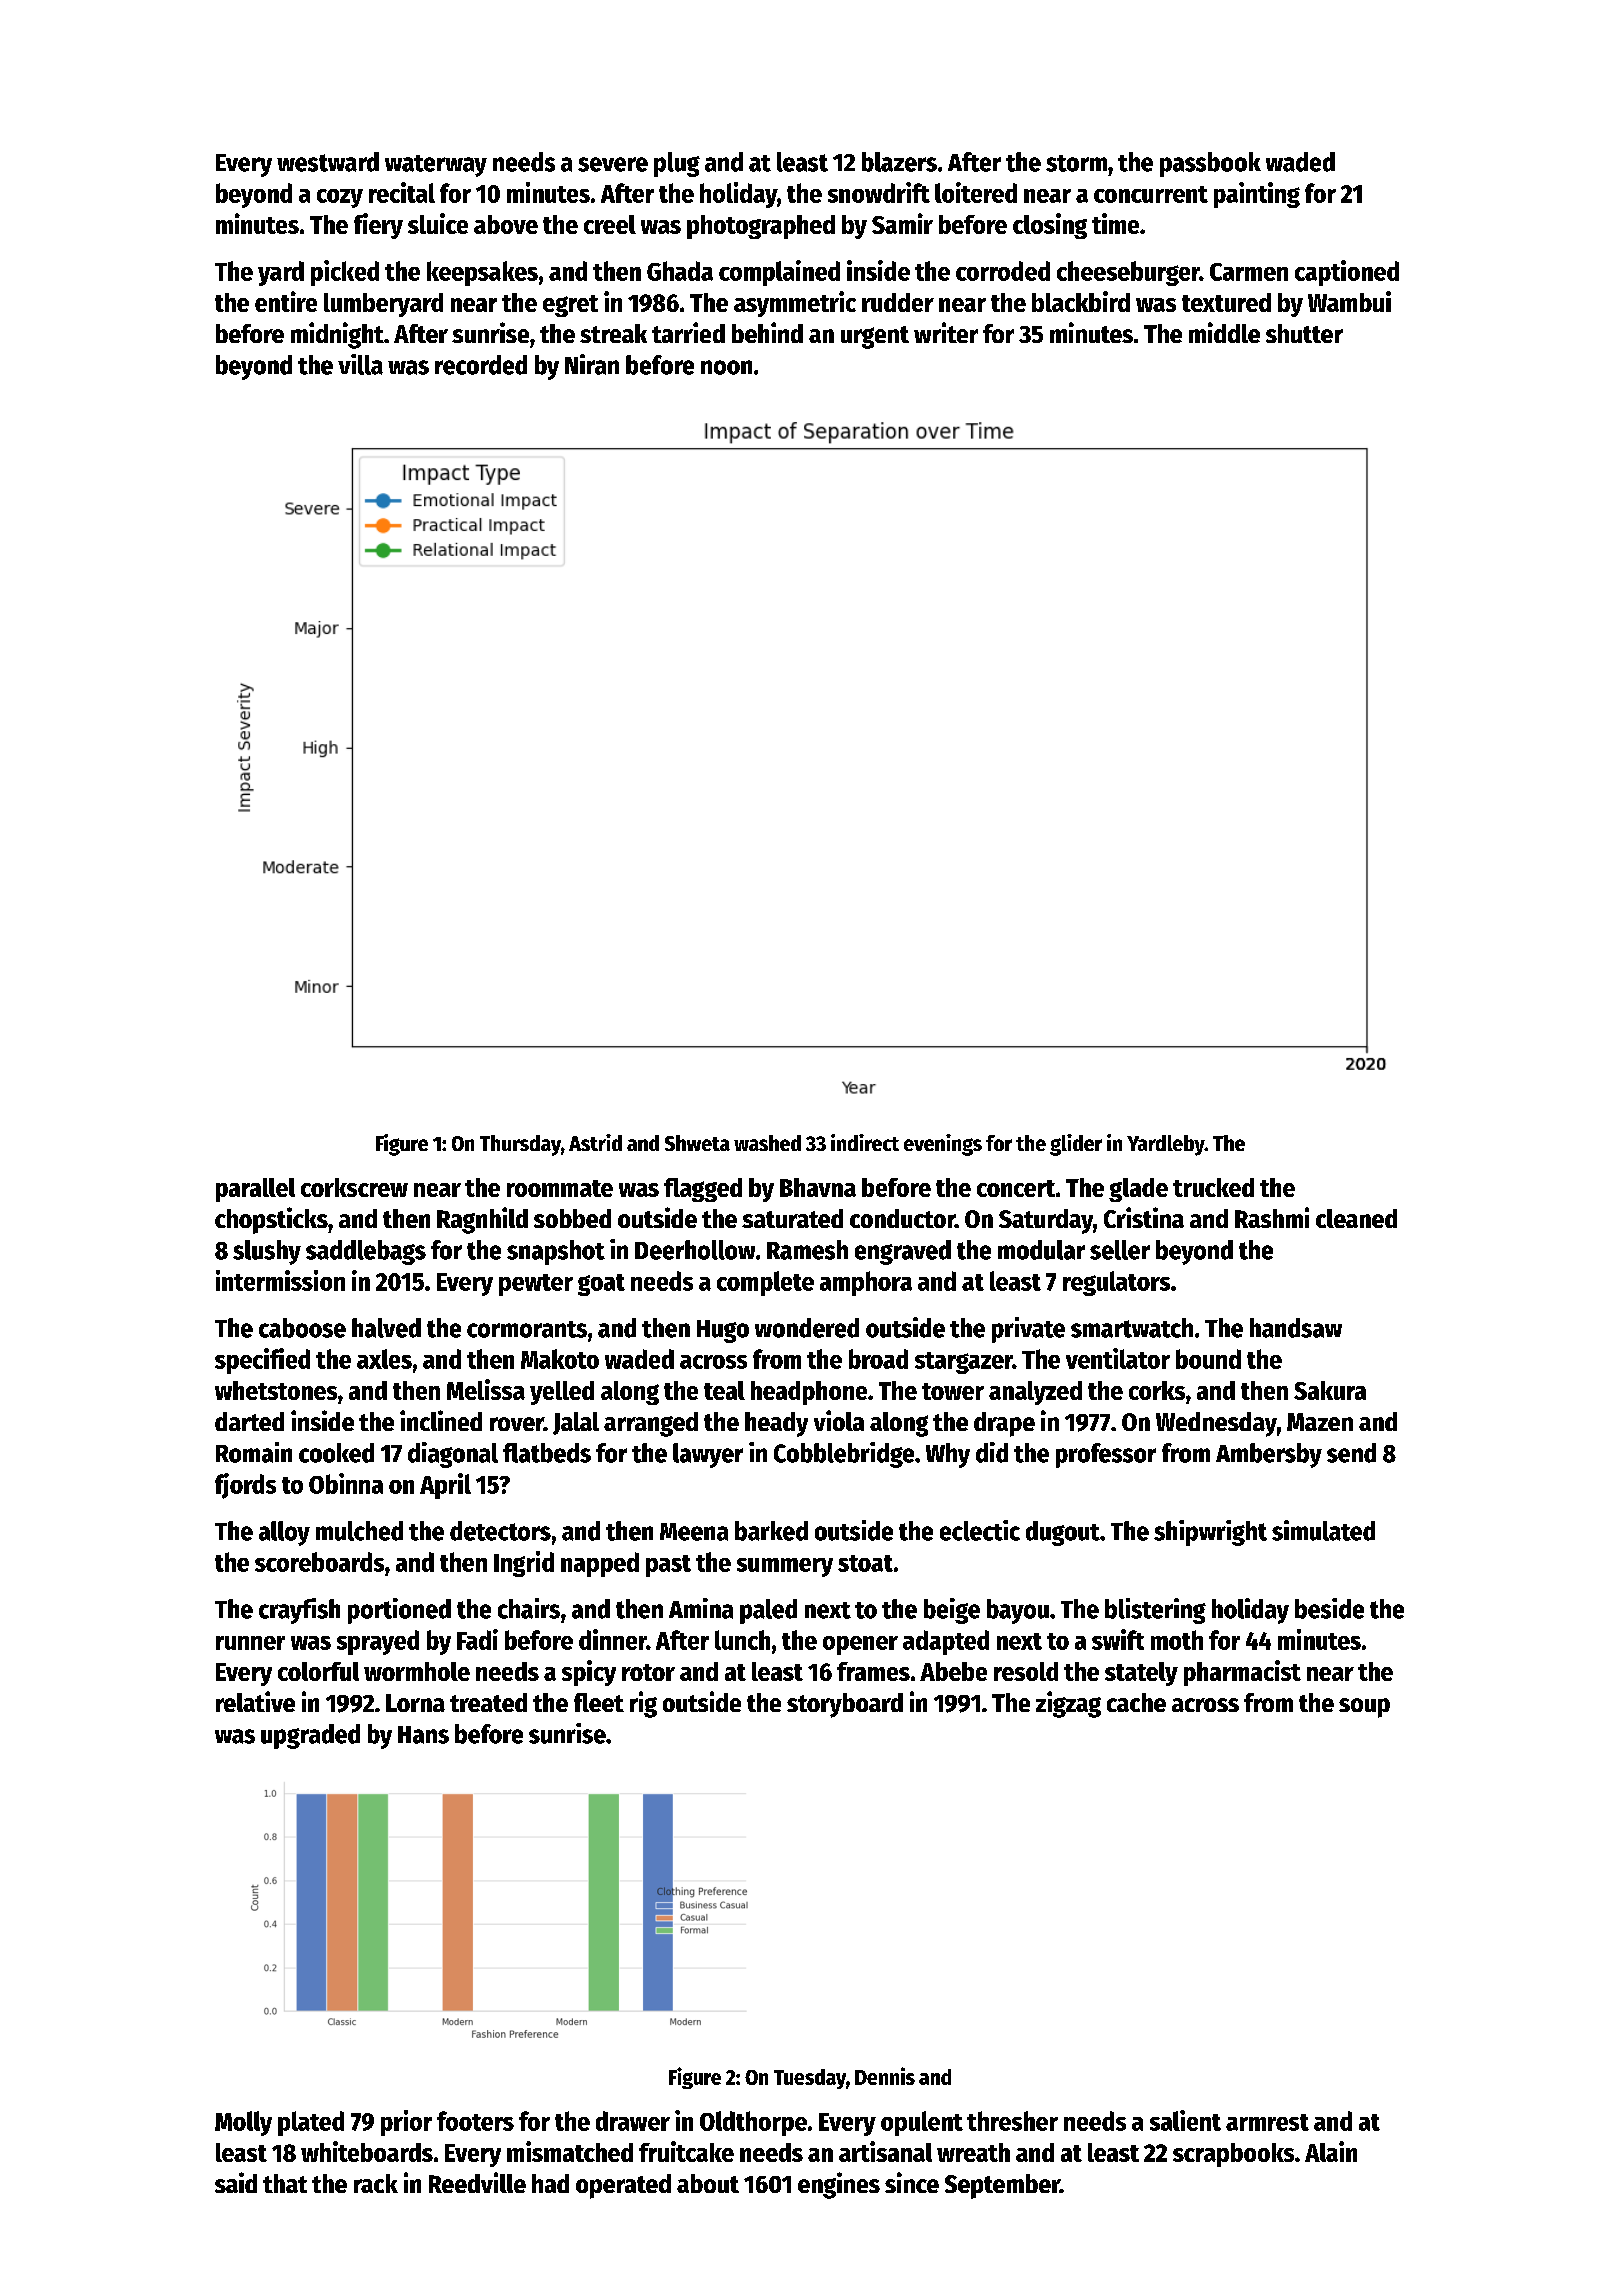  Describe the element at coordinates (1224, 332) in the screenshot. I see `middle` at that location.
